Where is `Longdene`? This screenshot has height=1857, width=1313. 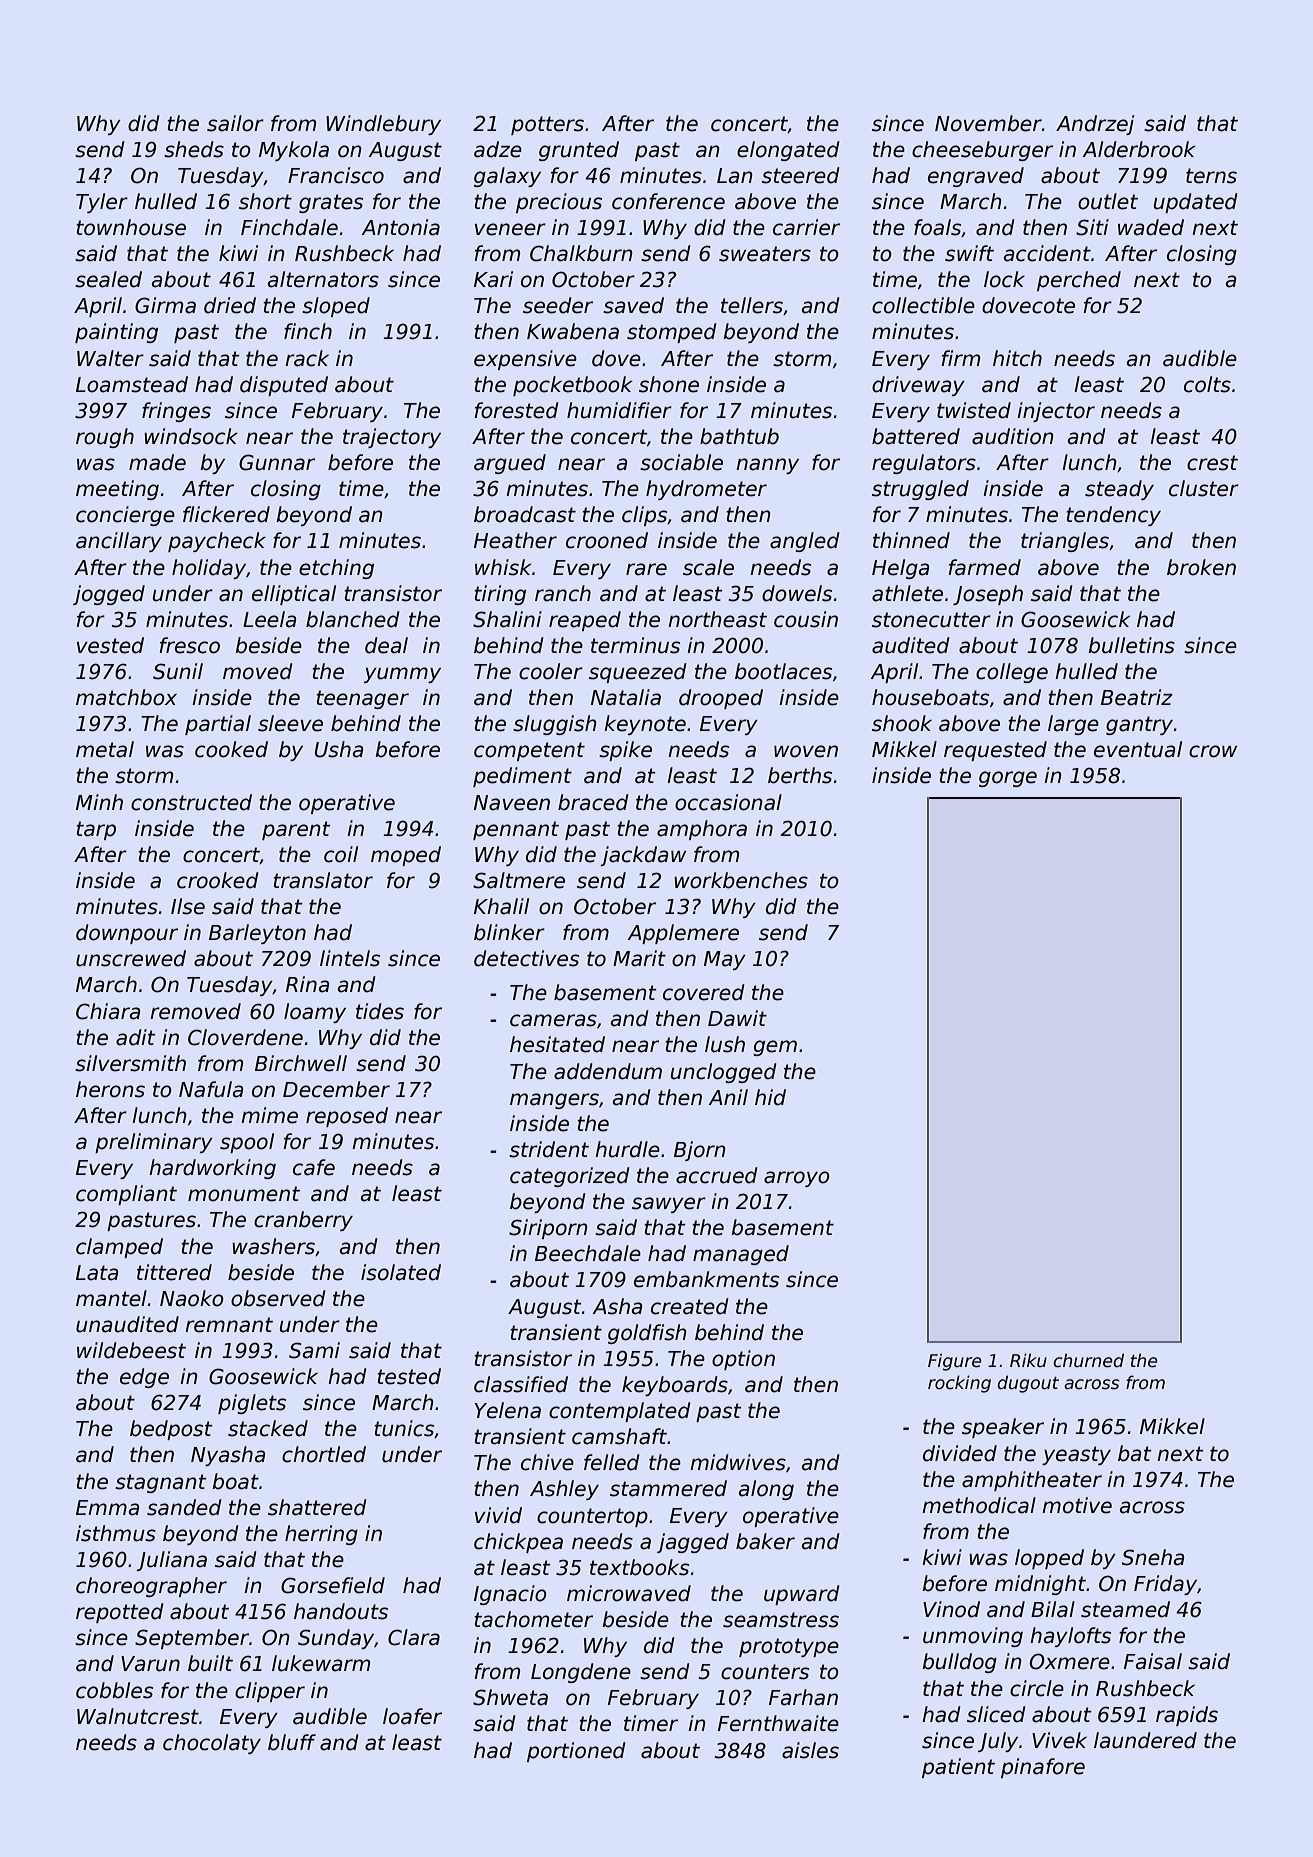 Longdene is located at coordinates (581, 1673).
